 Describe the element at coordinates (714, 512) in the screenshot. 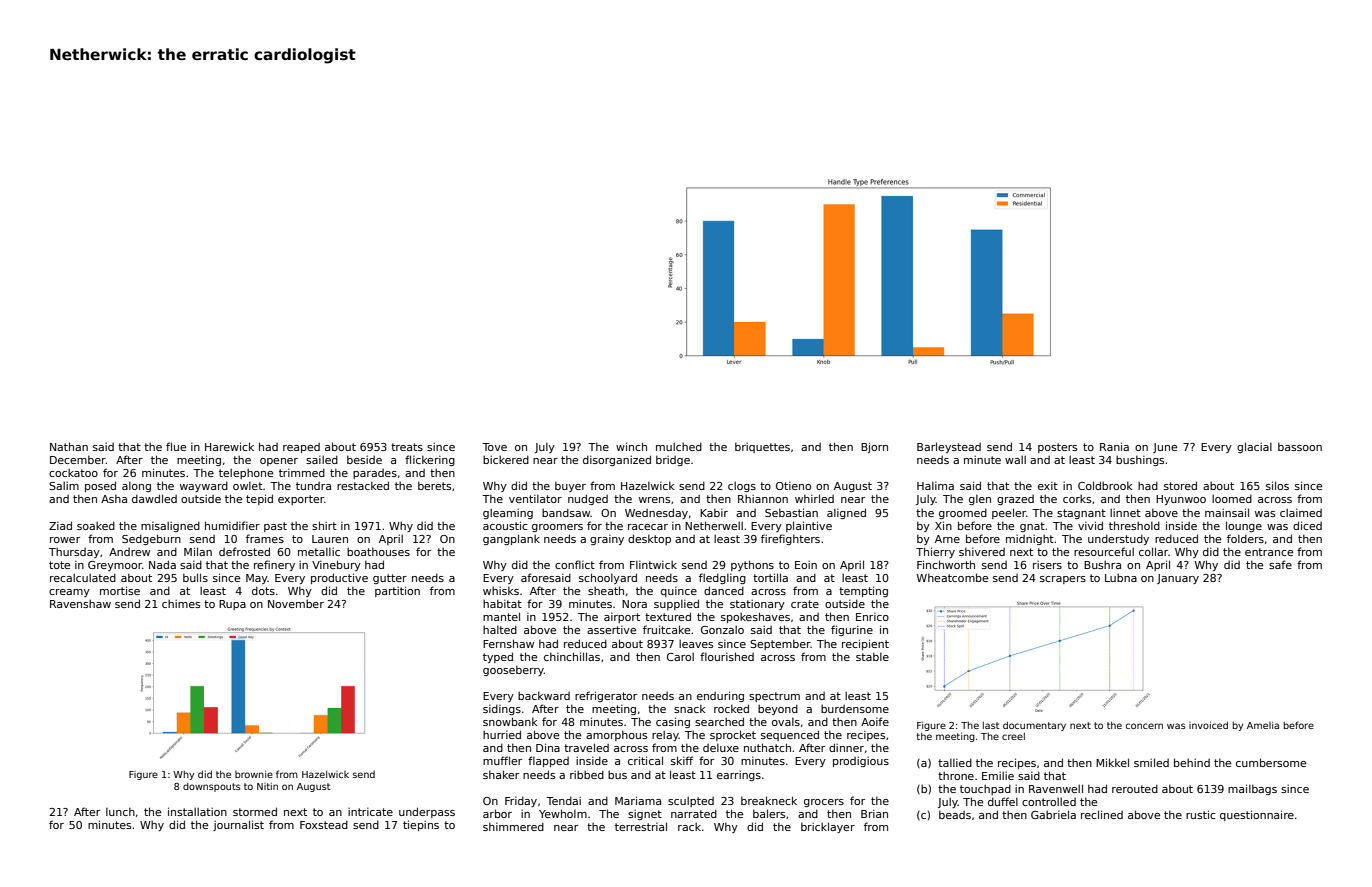

I see `Kabir` at that location.
